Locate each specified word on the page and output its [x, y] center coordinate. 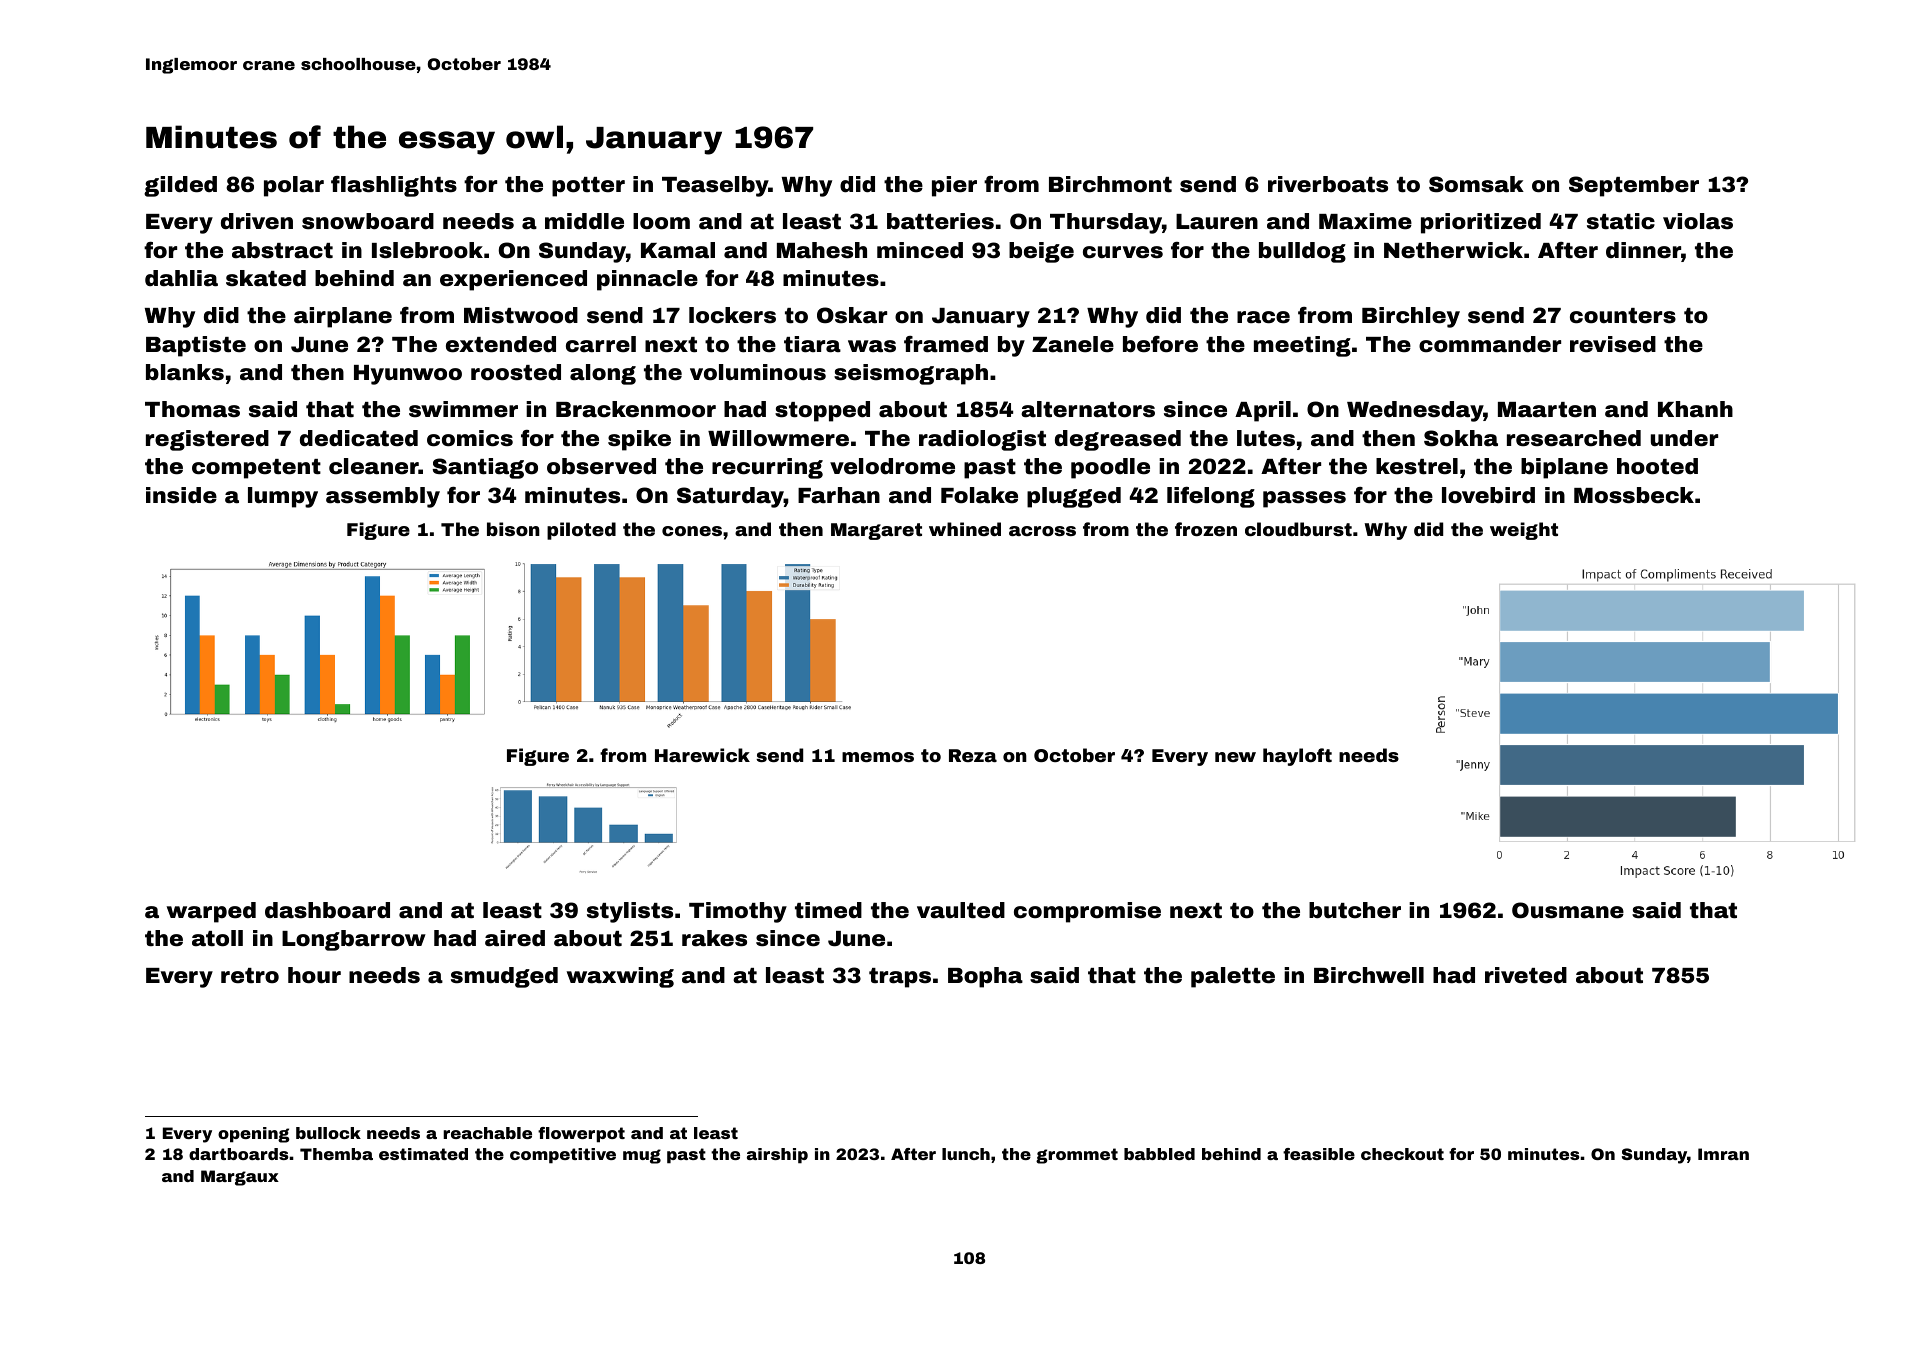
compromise [1087, 912]
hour [314, 975]
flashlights [394, 186]
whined [965, 529]
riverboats [1328, 184]
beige [1041, 252]
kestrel [1417, 466]
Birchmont [1110, 184]
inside [181, 495]
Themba [336, 1154]
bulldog [1302, 252]
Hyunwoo [408, 375]
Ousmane [1568, 910]
